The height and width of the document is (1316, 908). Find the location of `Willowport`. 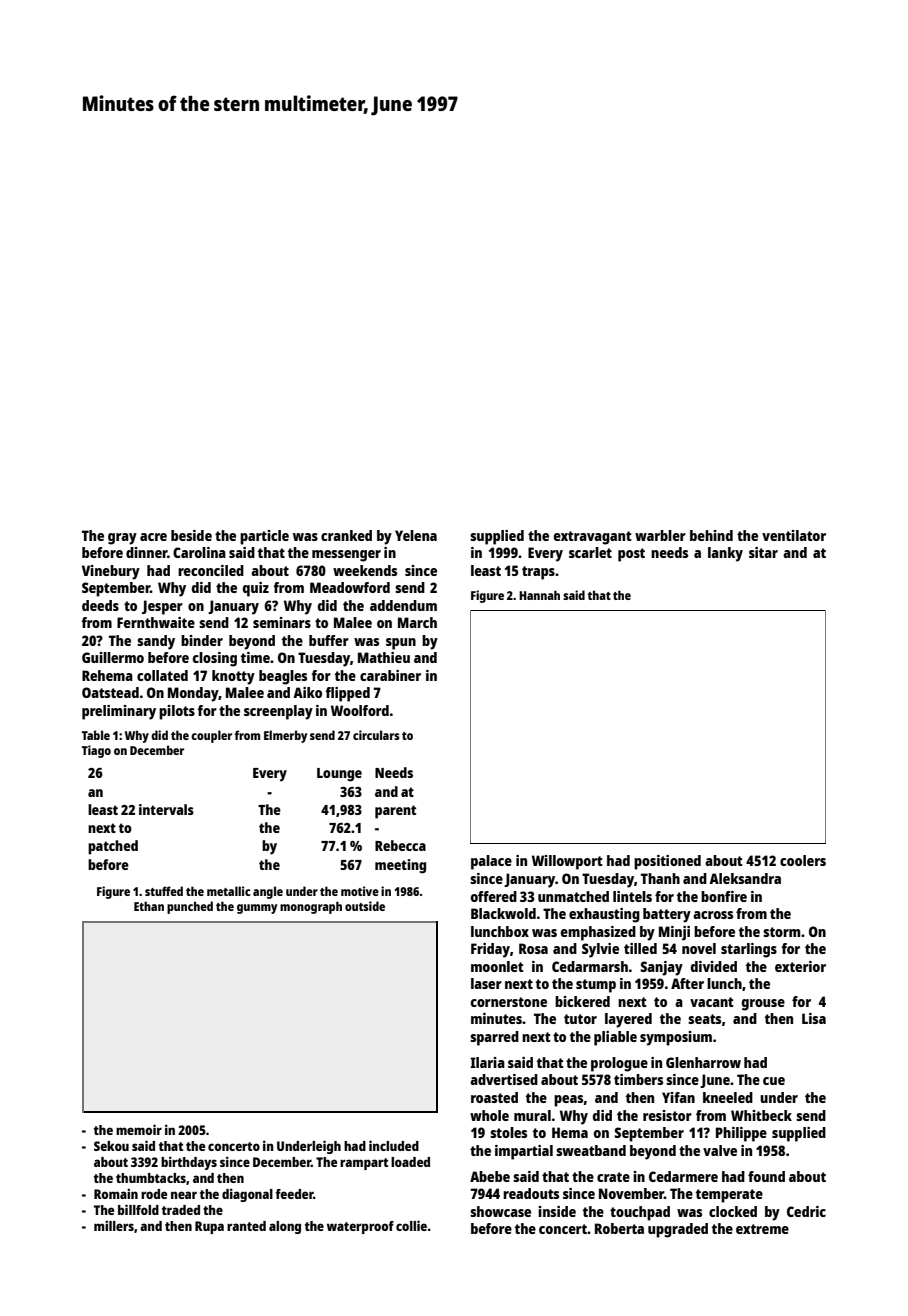

Willowport is located at coordinates (567, 862).
